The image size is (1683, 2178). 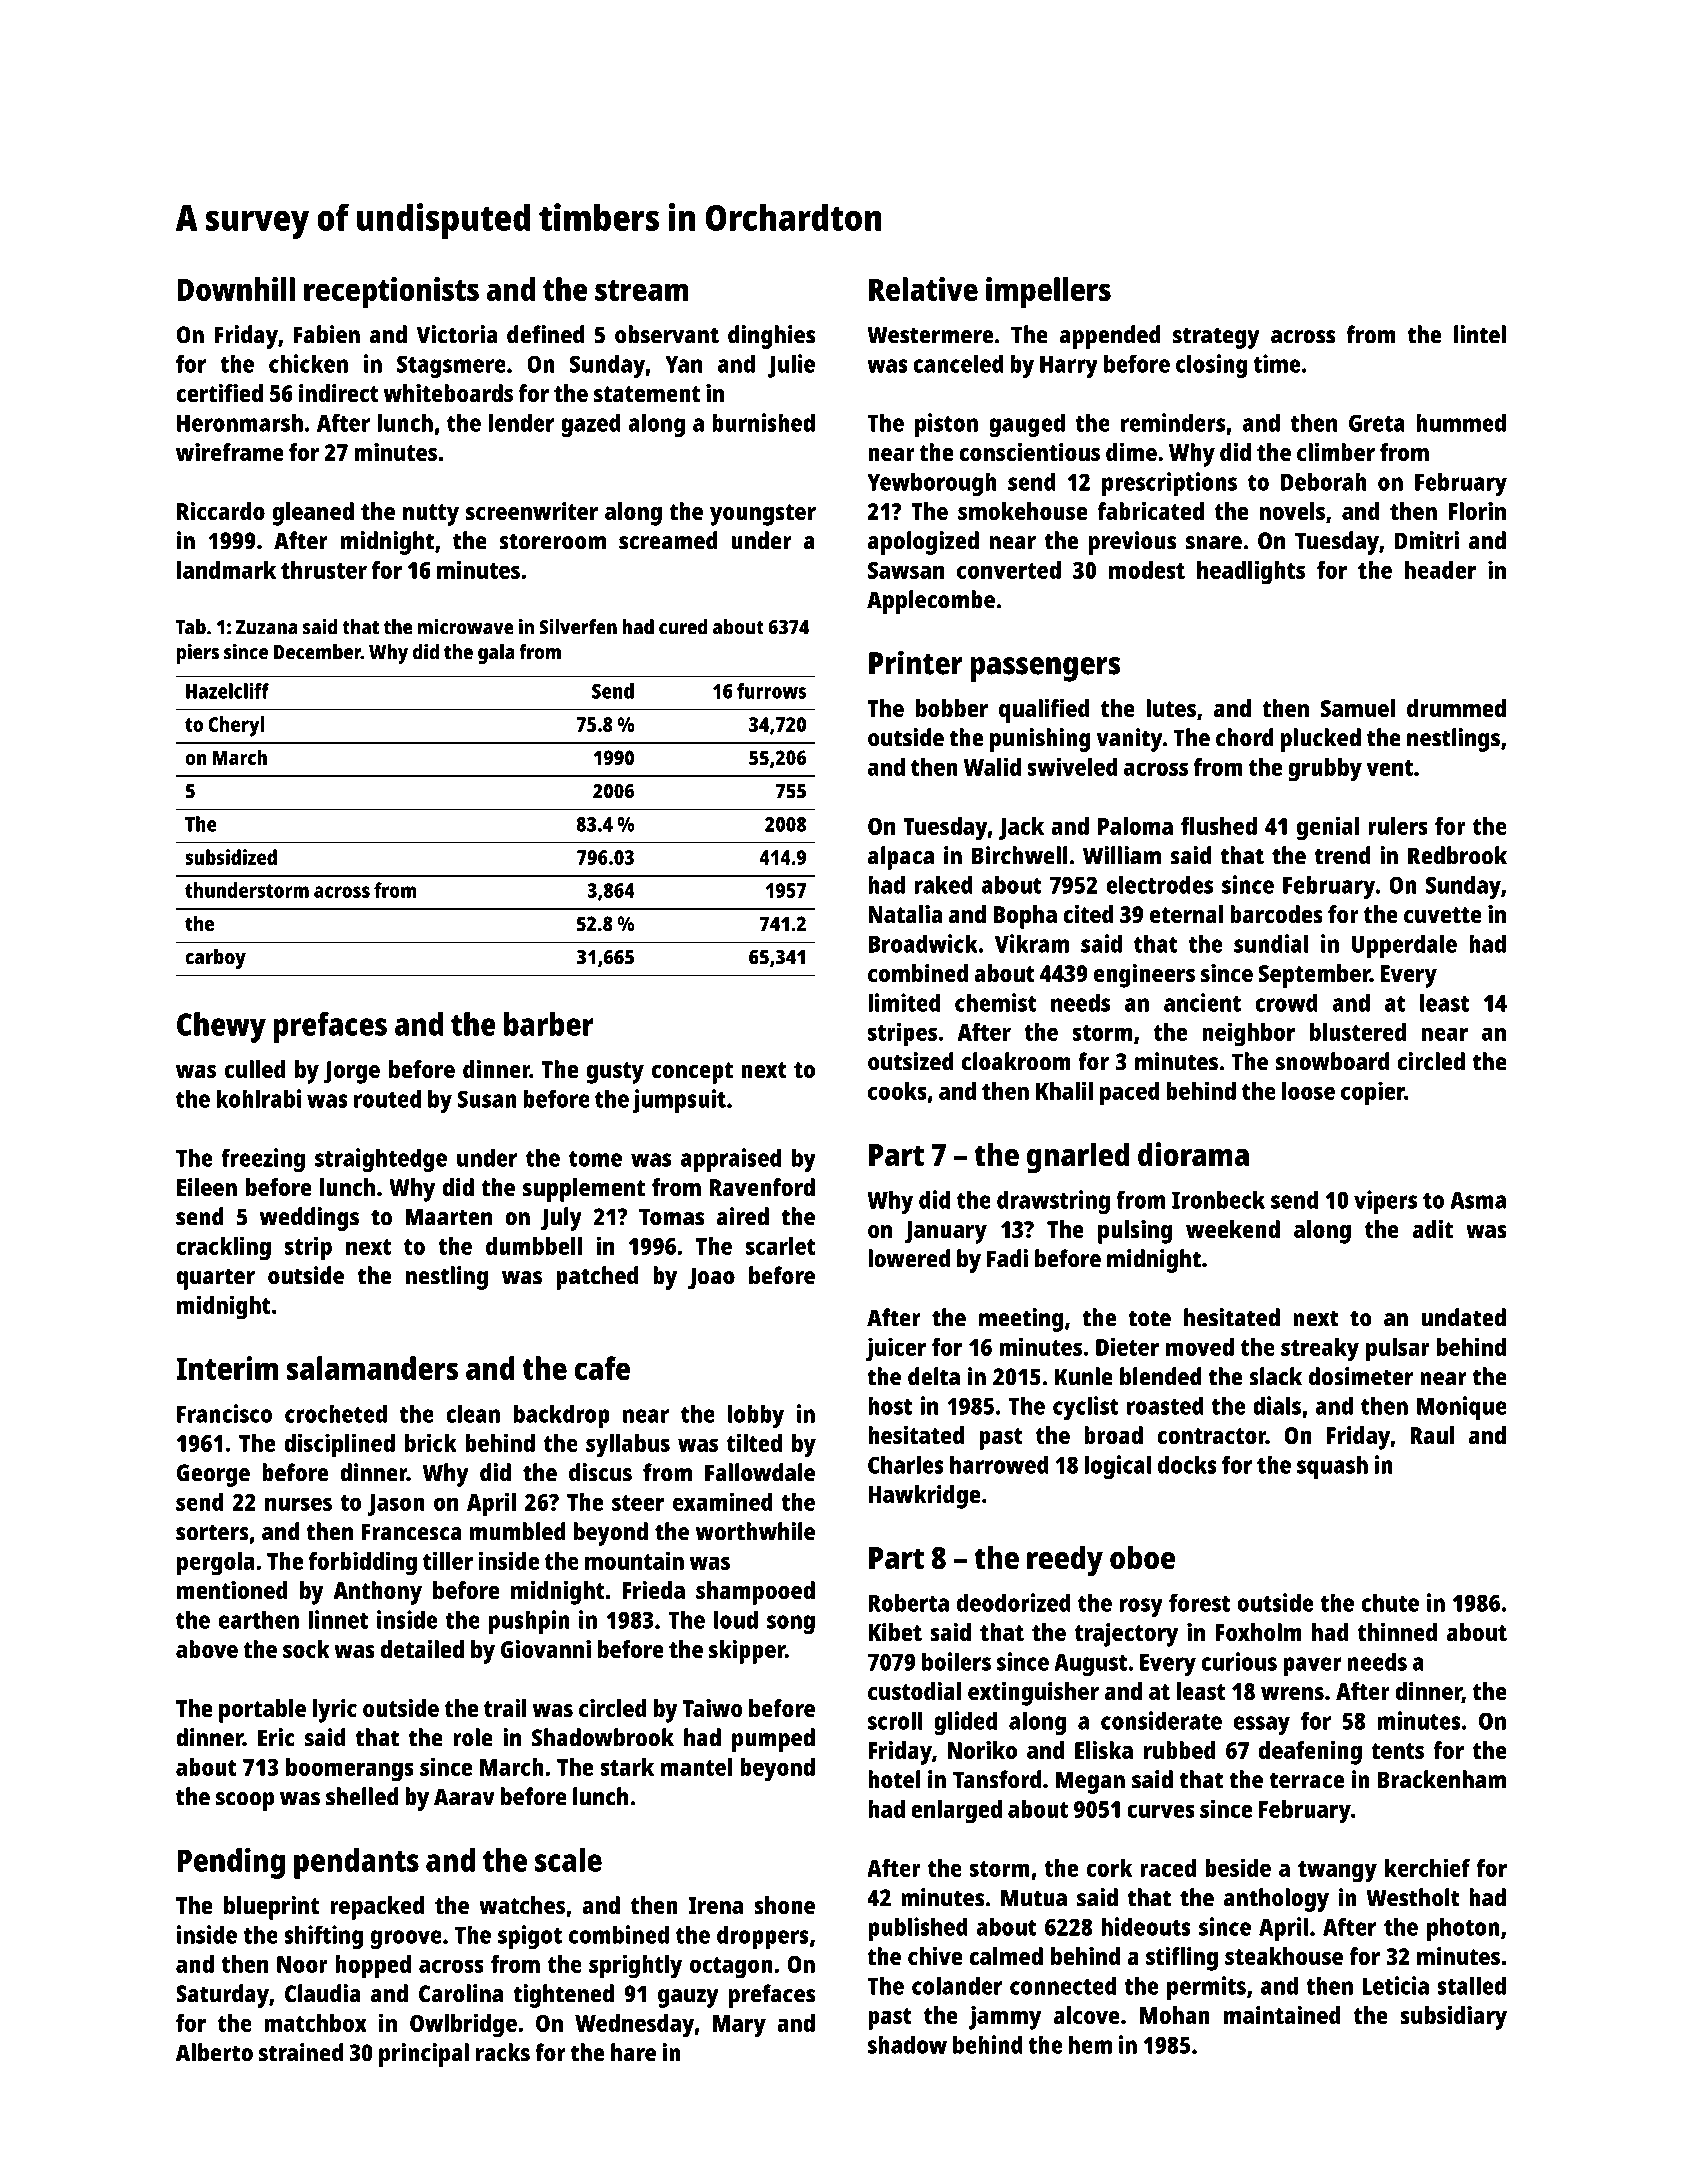 I want to click on September, so click(x=1314, y=976).
